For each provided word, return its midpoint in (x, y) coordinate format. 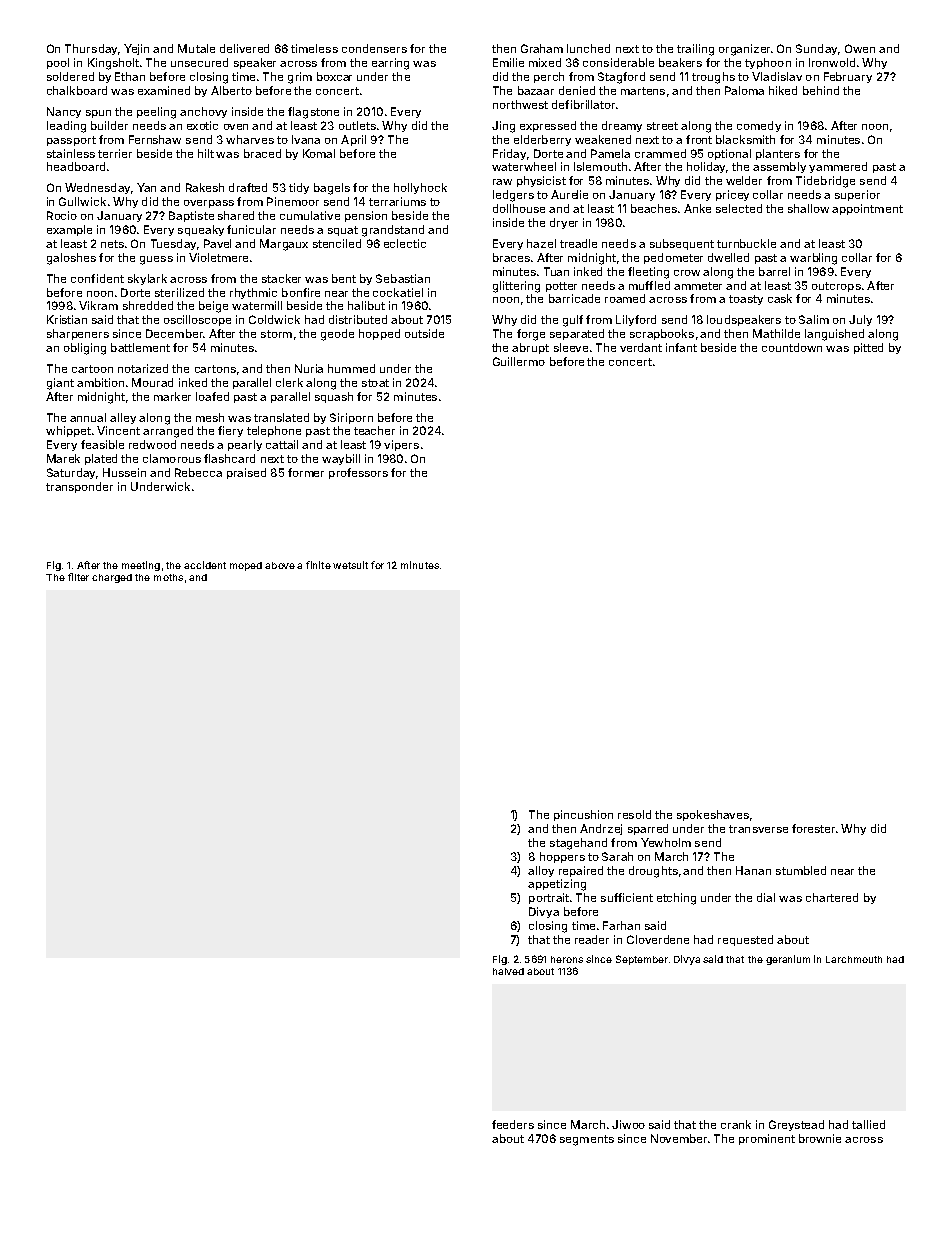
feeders (513, 1124)
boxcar (334, 76)
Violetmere (218, 257)
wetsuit (350, 565)
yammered (838, 167)
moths (168, 577)
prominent (767, 1139)
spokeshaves (713, 815)
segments (587, 1140)
